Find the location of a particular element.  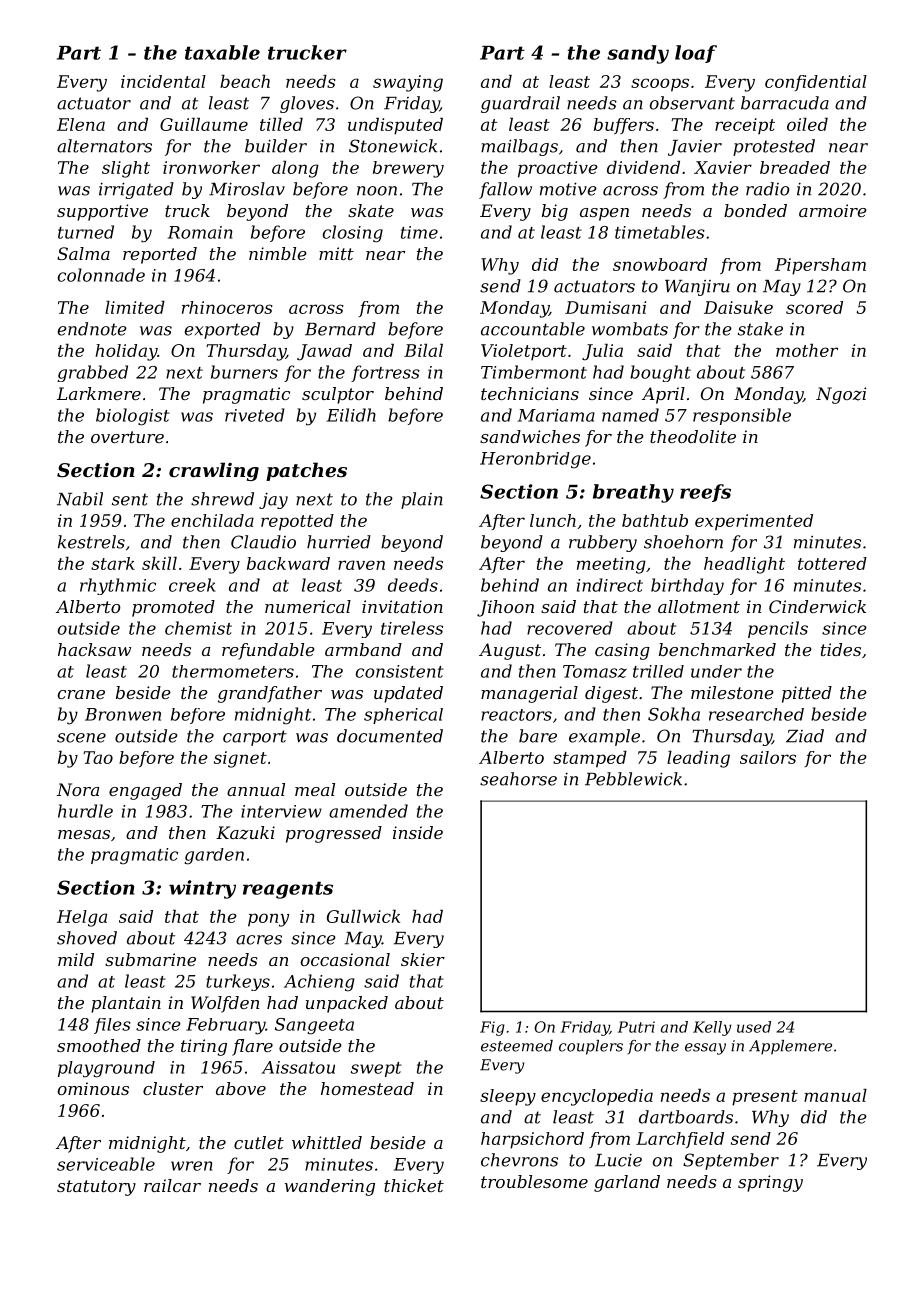

skier is located at coordinates (423, 959).
